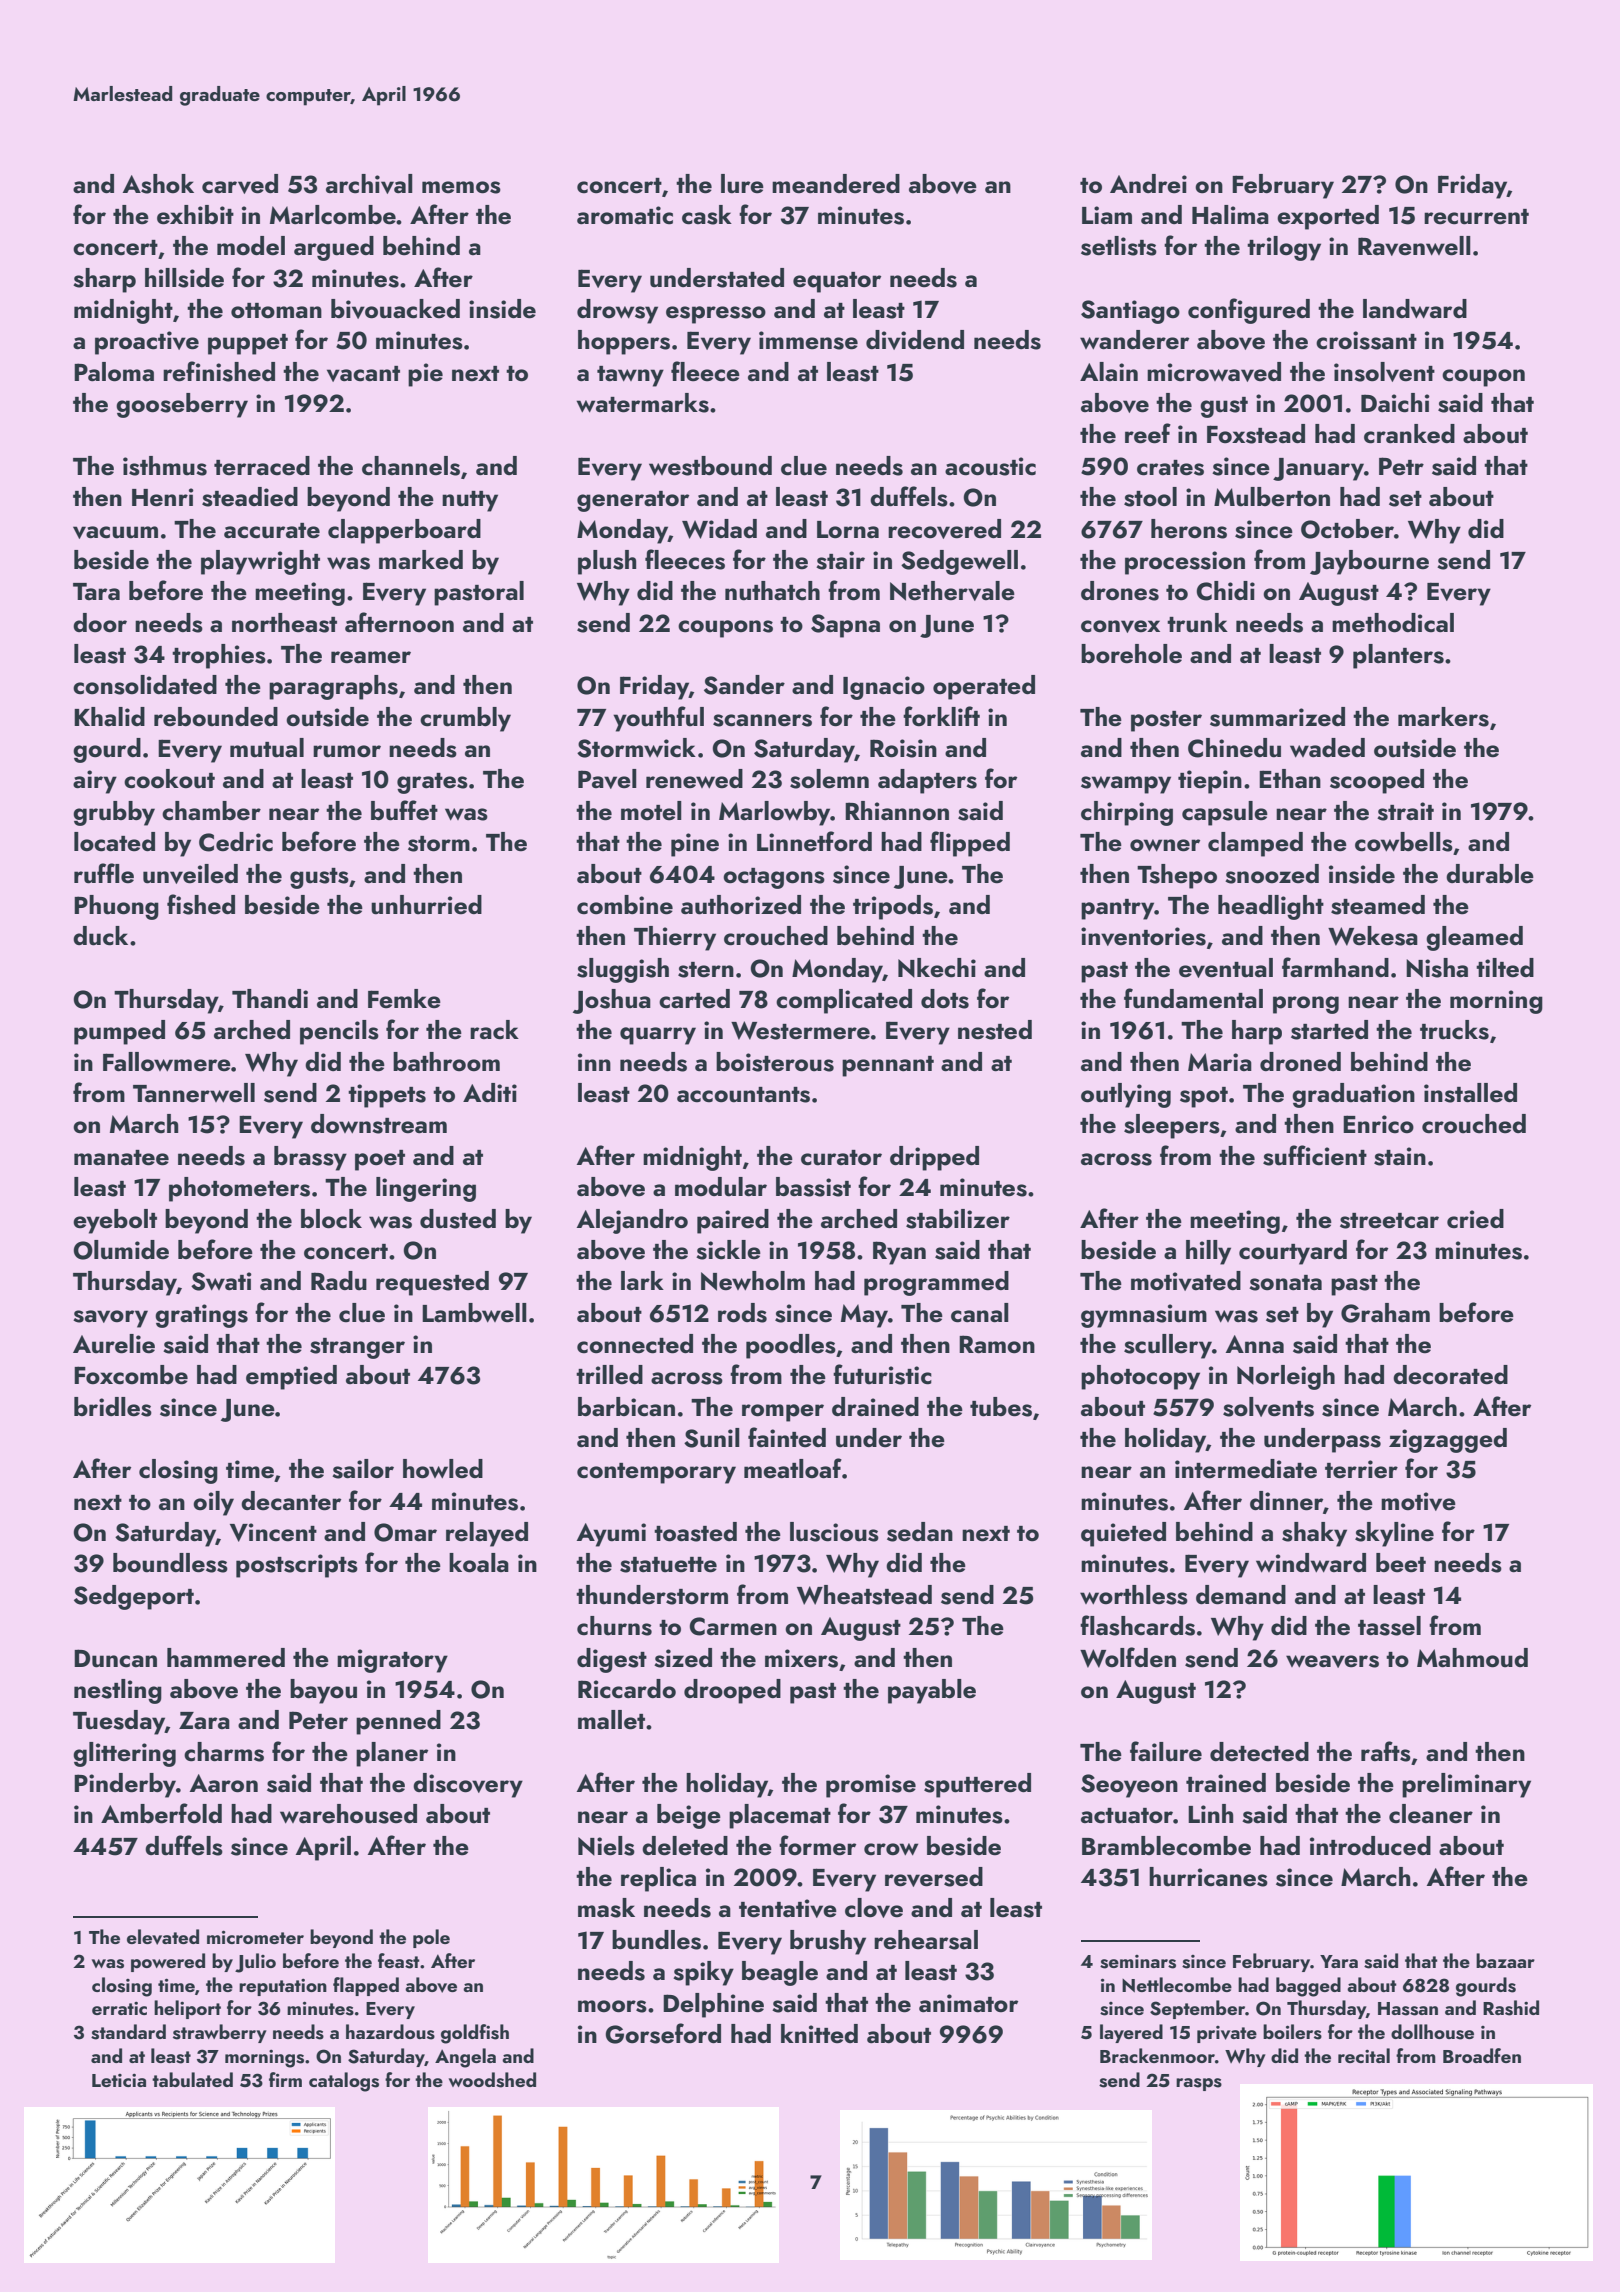 The image size is (1620, 2292). I want to click on Gorseford, so click(663, 2033).
